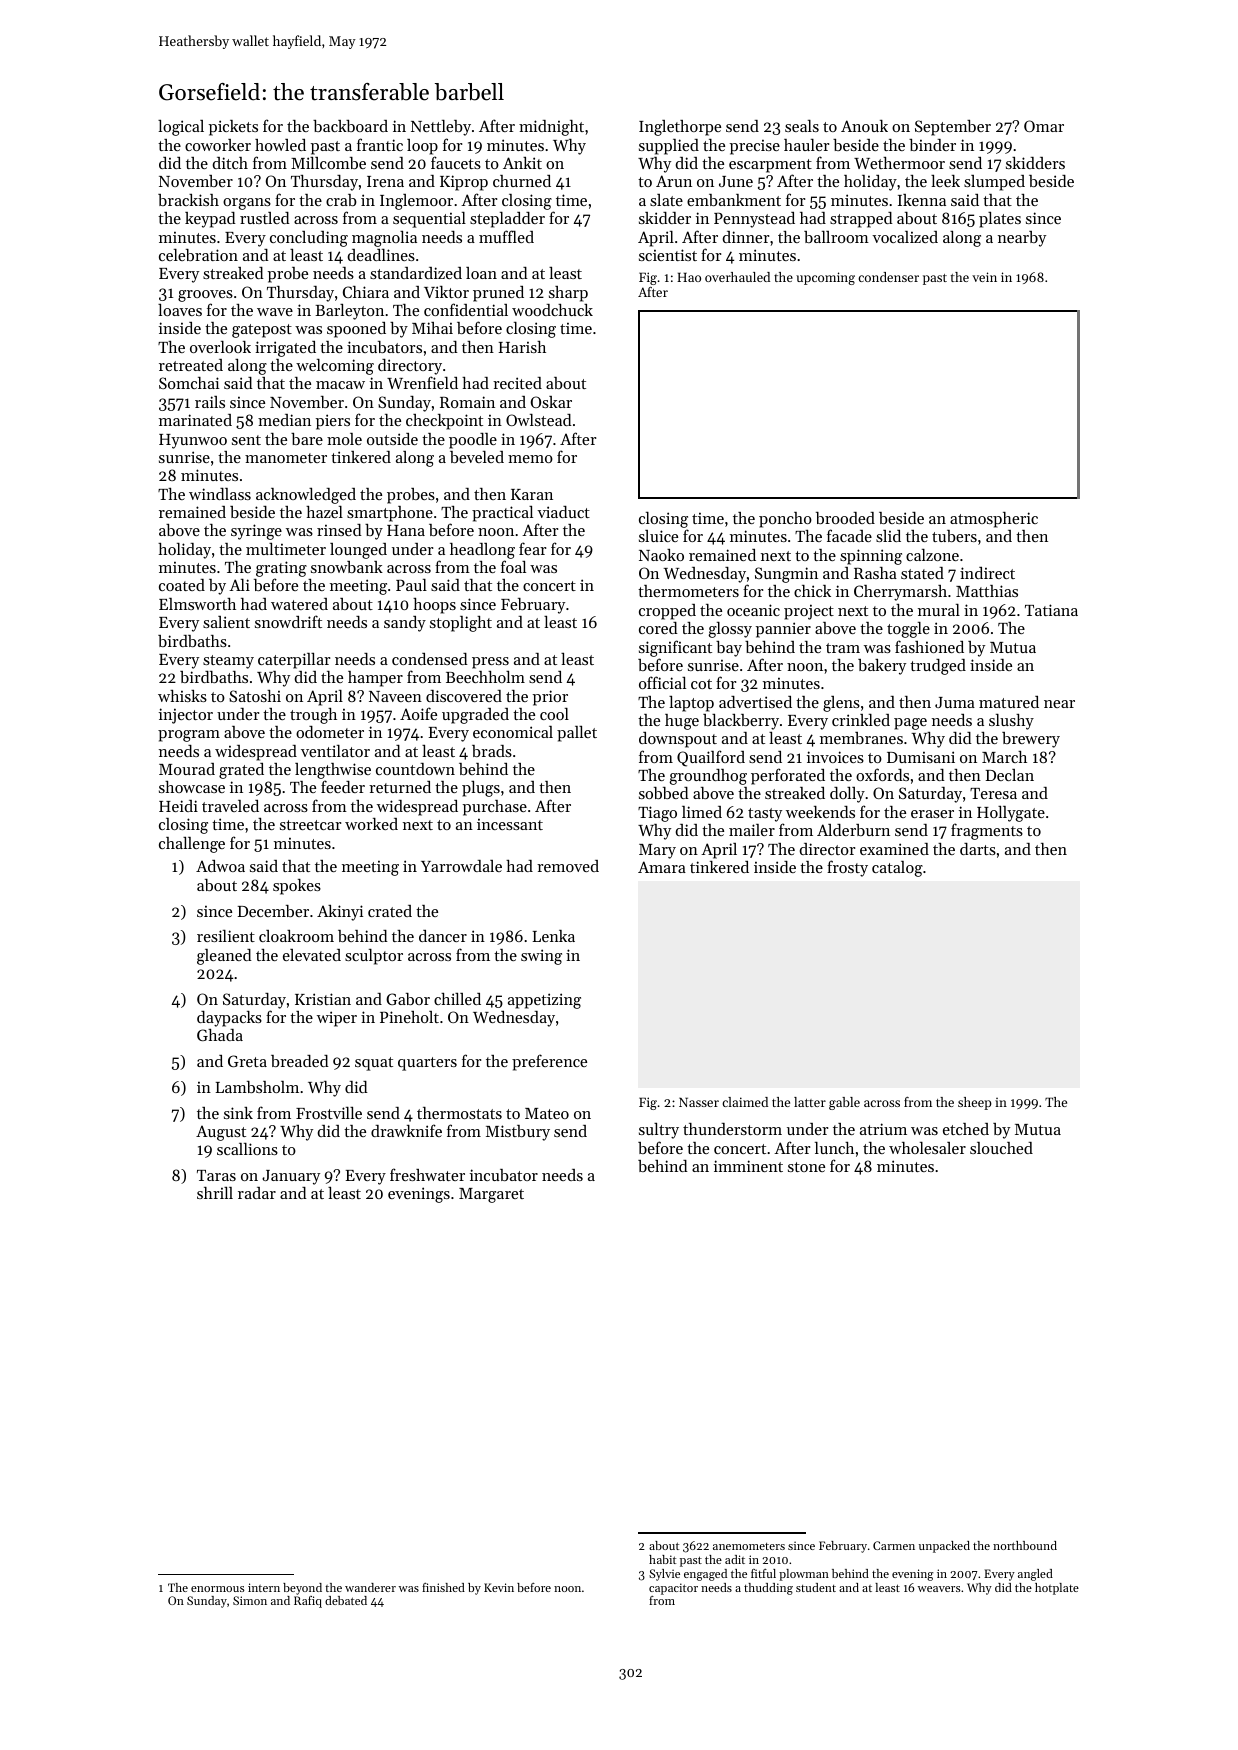 This document has height=1750, width=1238. Describe the element at coordinates (233, 128) in the document. I see `pickets` at that location.
